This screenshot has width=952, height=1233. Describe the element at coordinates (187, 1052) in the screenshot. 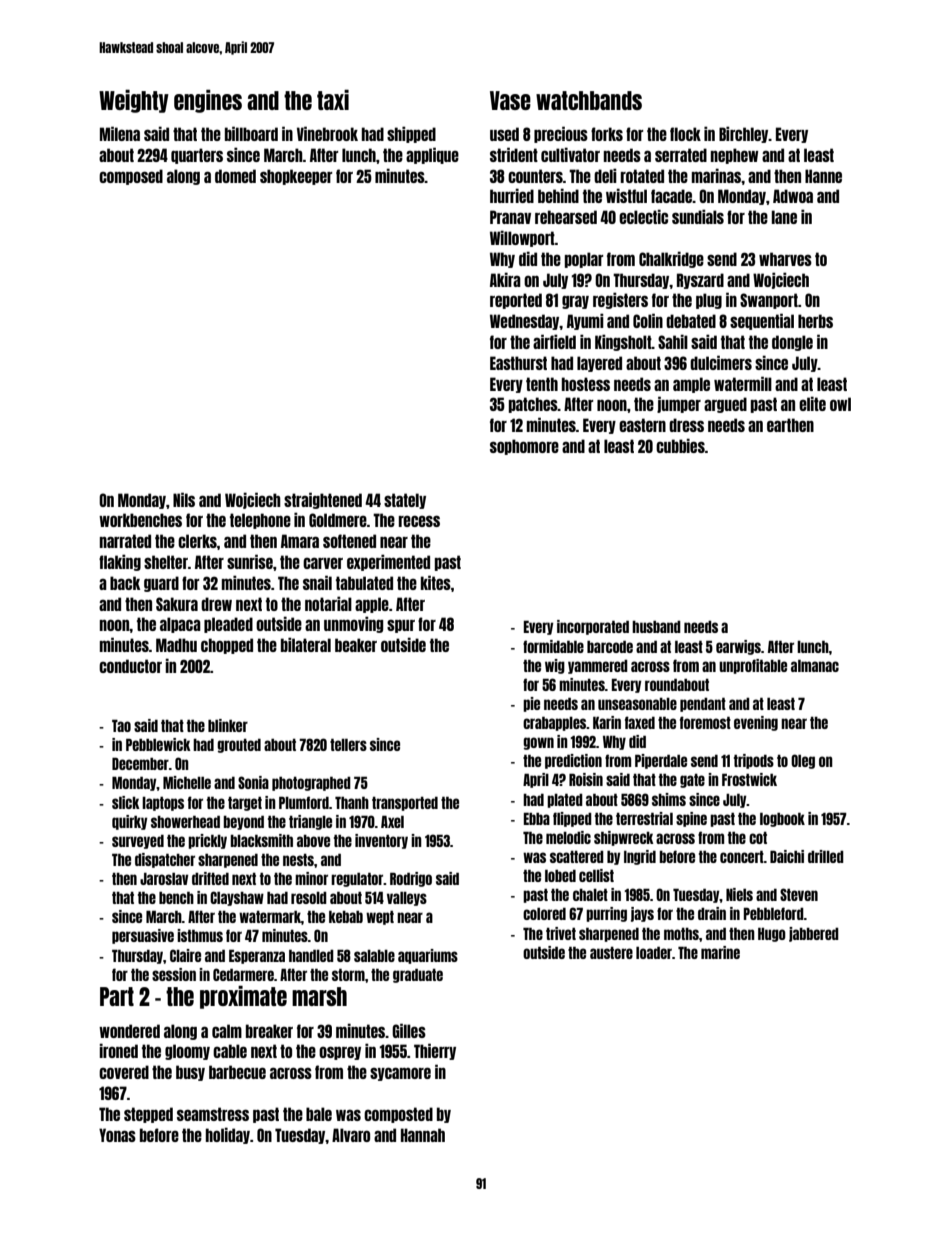

I see `gloomy` at that location.
